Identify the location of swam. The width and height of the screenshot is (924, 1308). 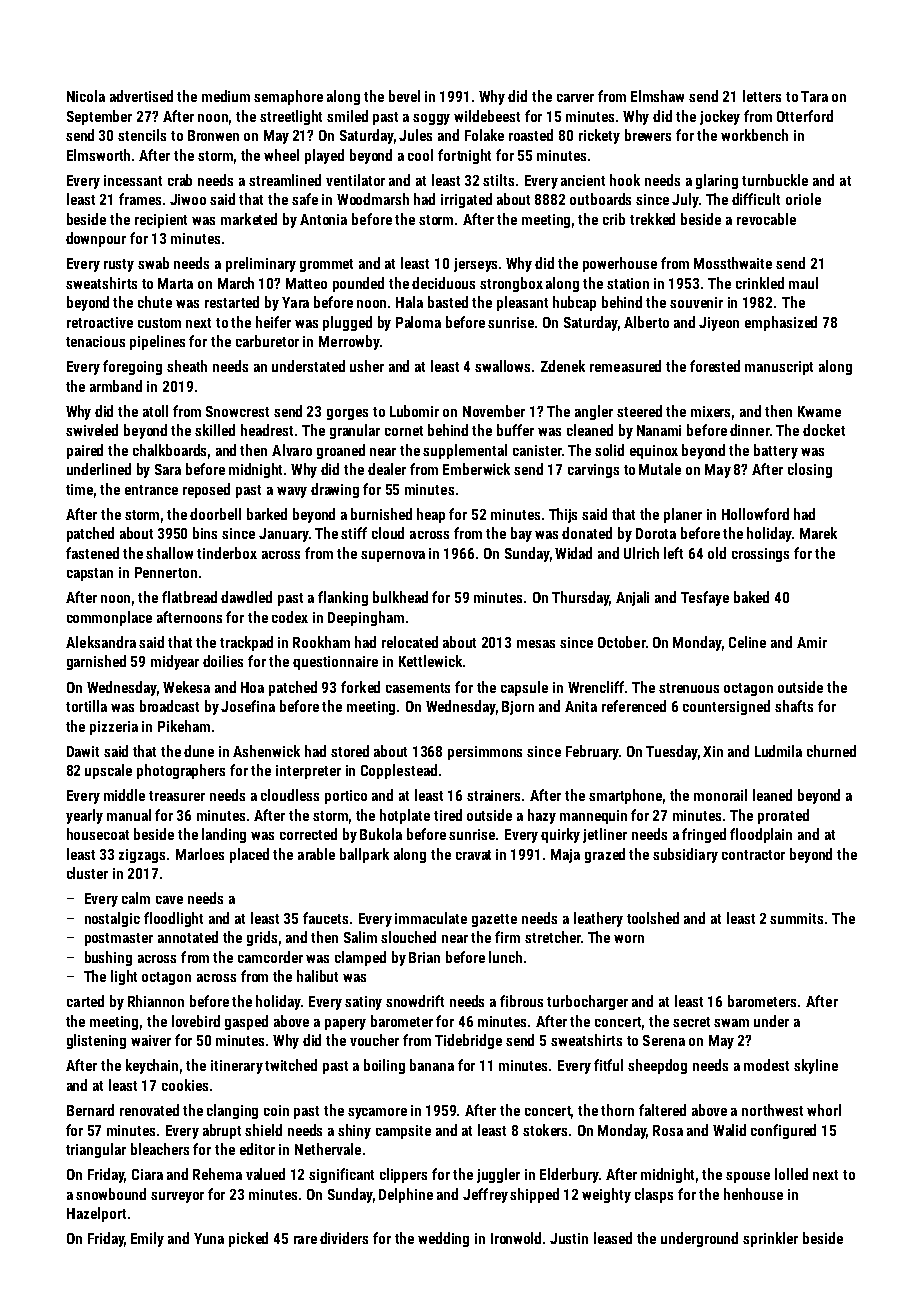
(731, 1023).
